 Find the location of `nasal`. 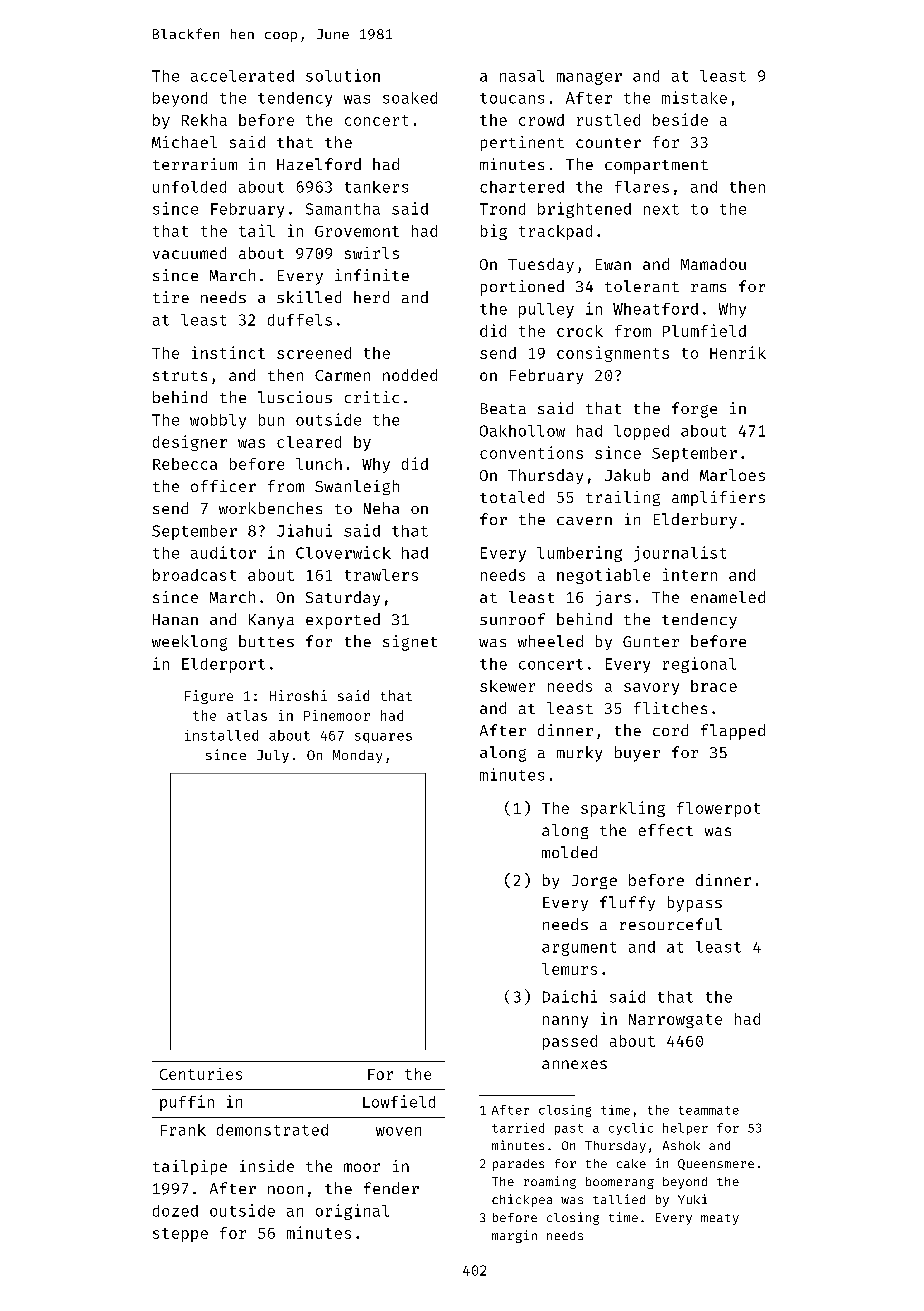

nasal is located at coordinates (522, 76).
